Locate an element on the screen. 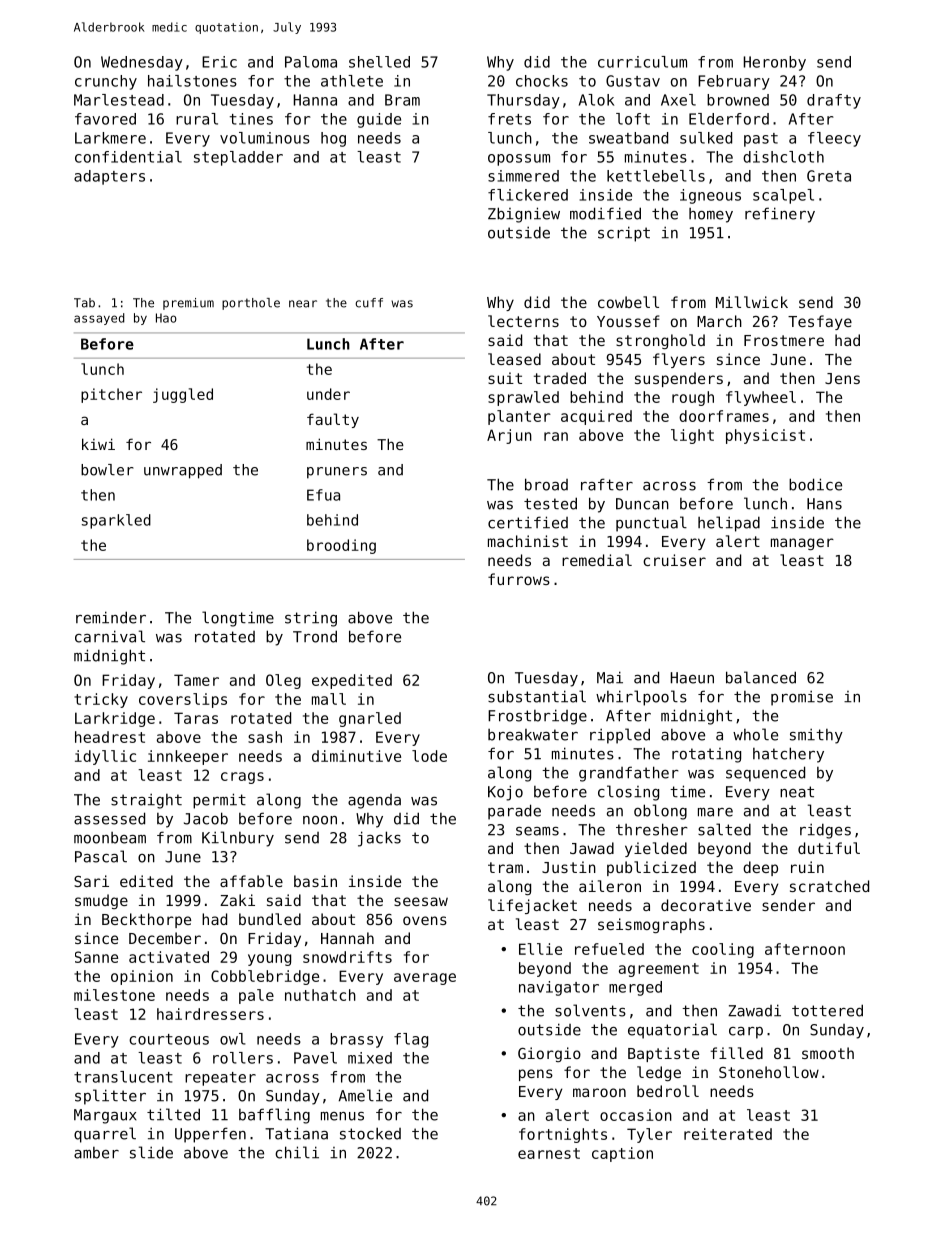 The height and width of the screenshot is (1233, 952). curriculum is located at coordinates (642, 62).
